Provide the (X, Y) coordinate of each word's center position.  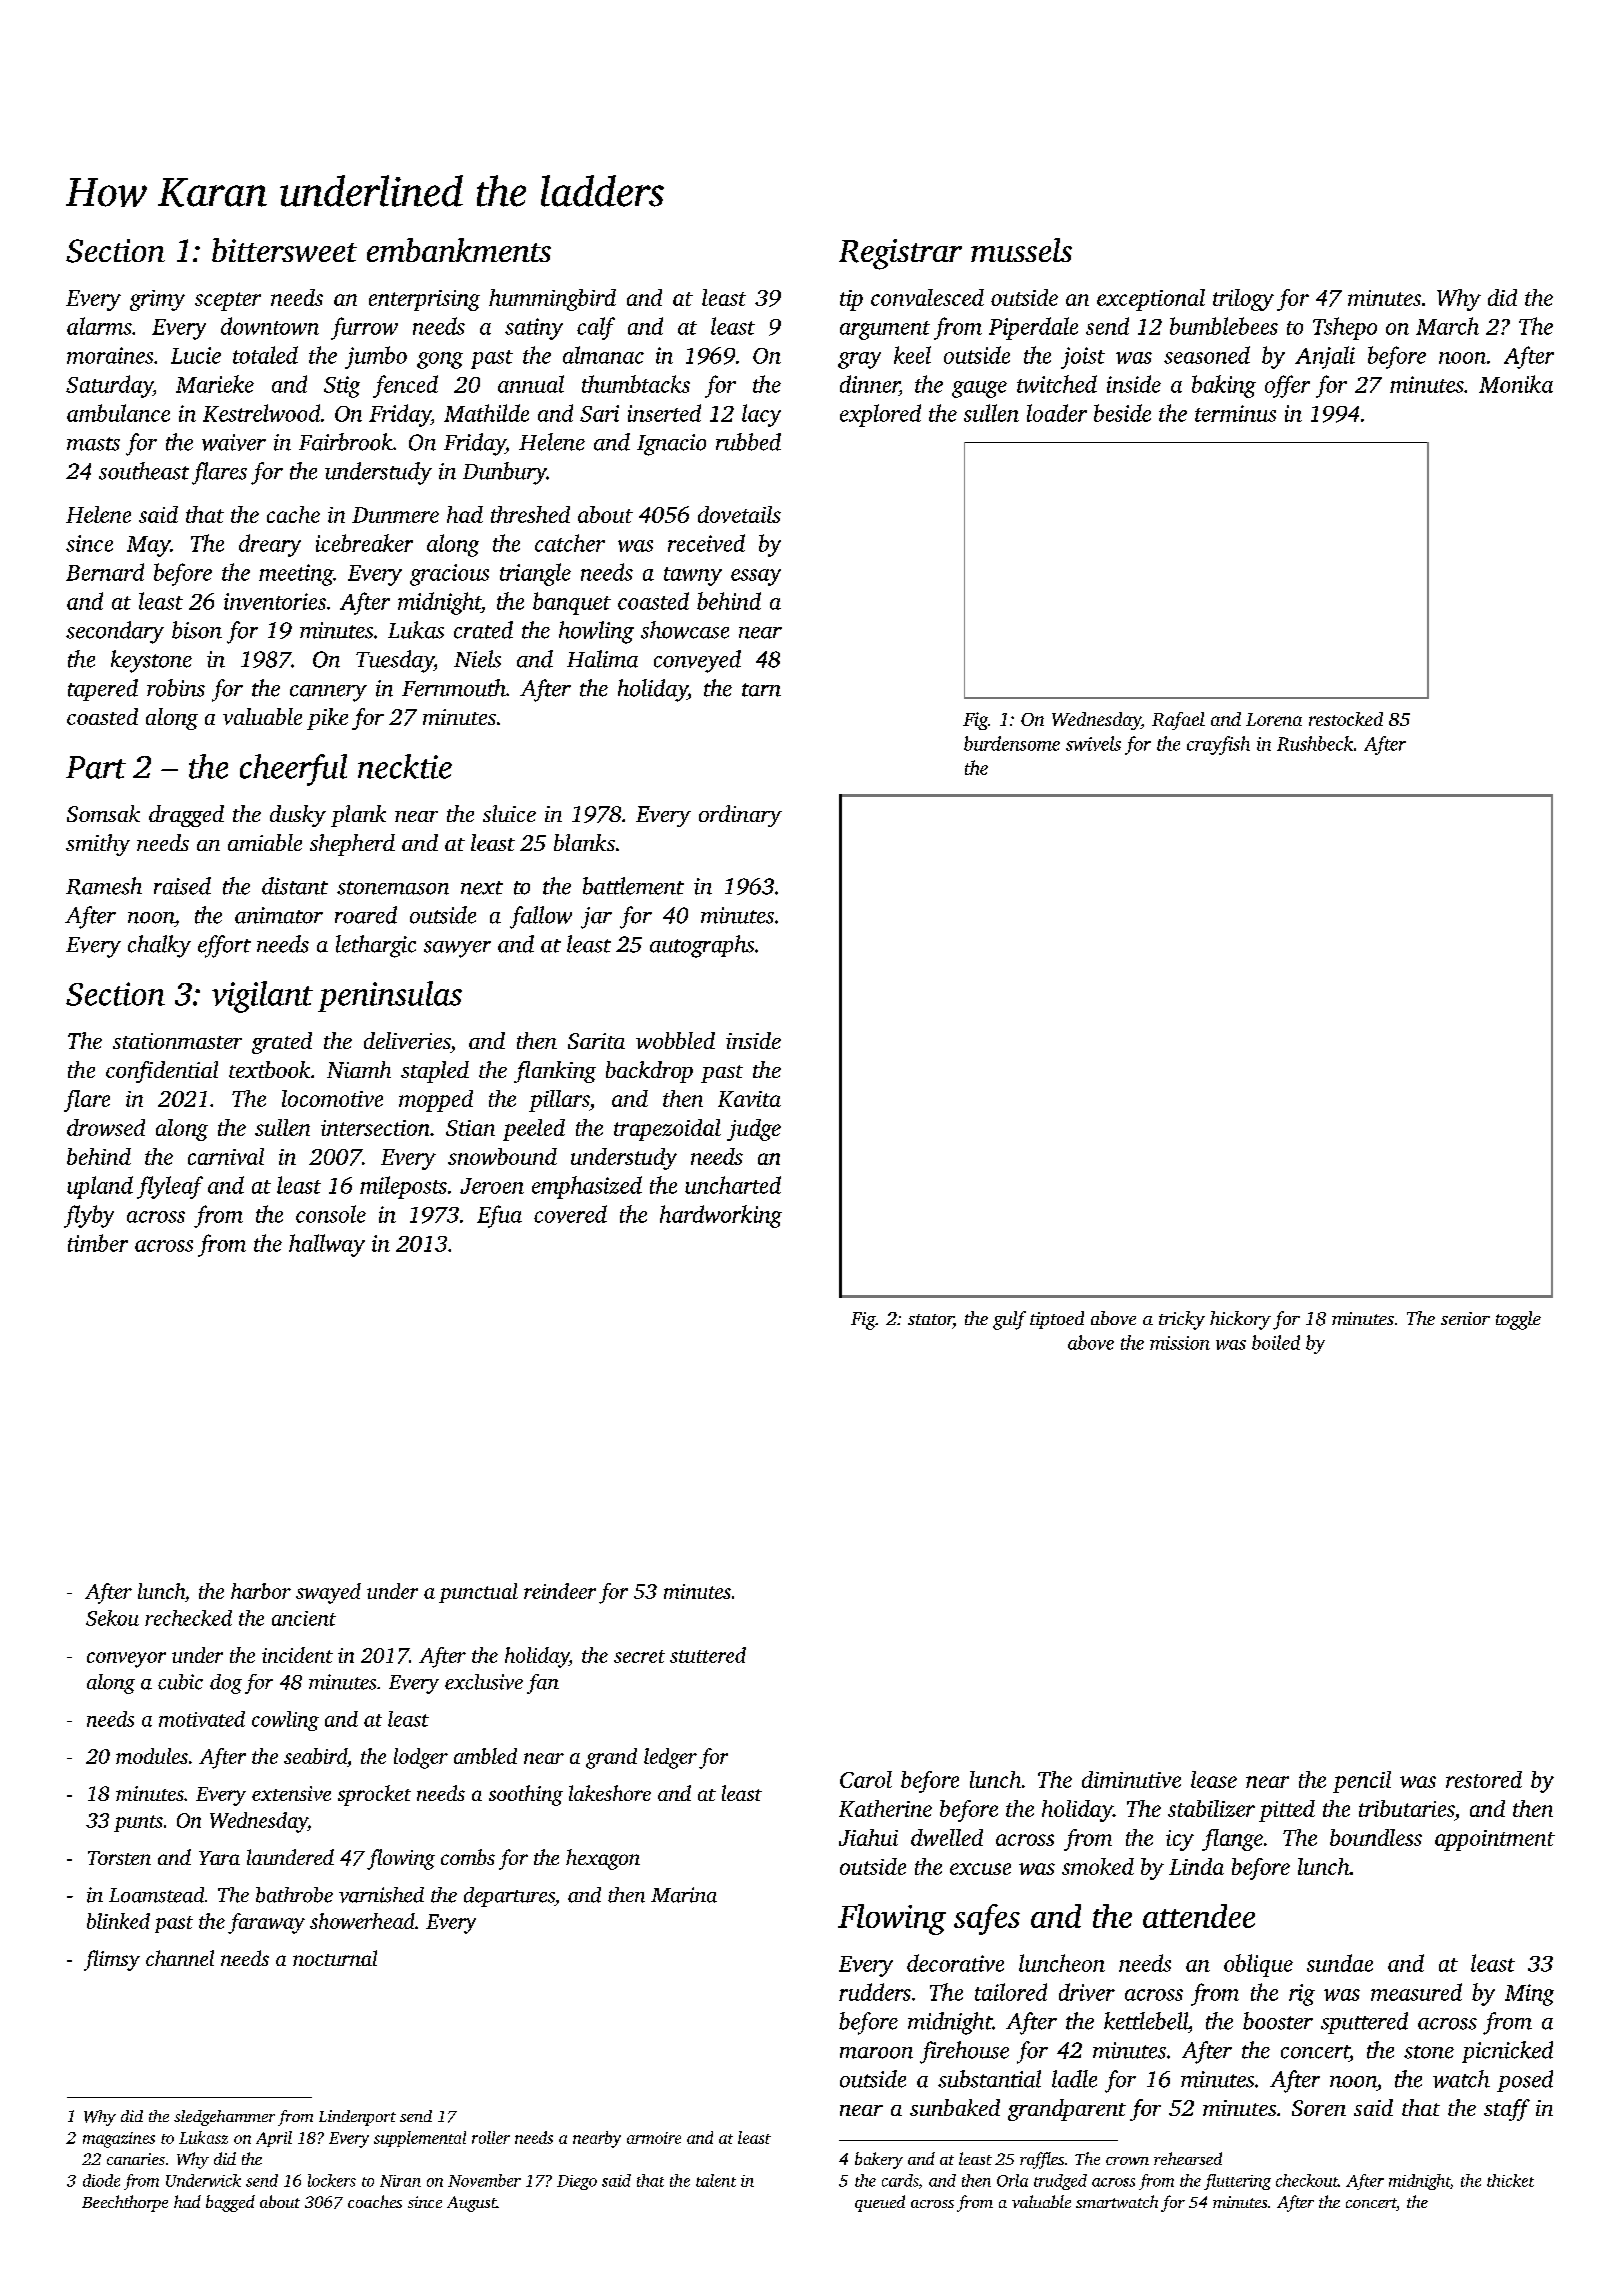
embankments (459, 250)
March (1447, 326)
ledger (670, 1758)
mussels (1021, 250)
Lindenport (357, 2118)
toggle (1518, 1320)
